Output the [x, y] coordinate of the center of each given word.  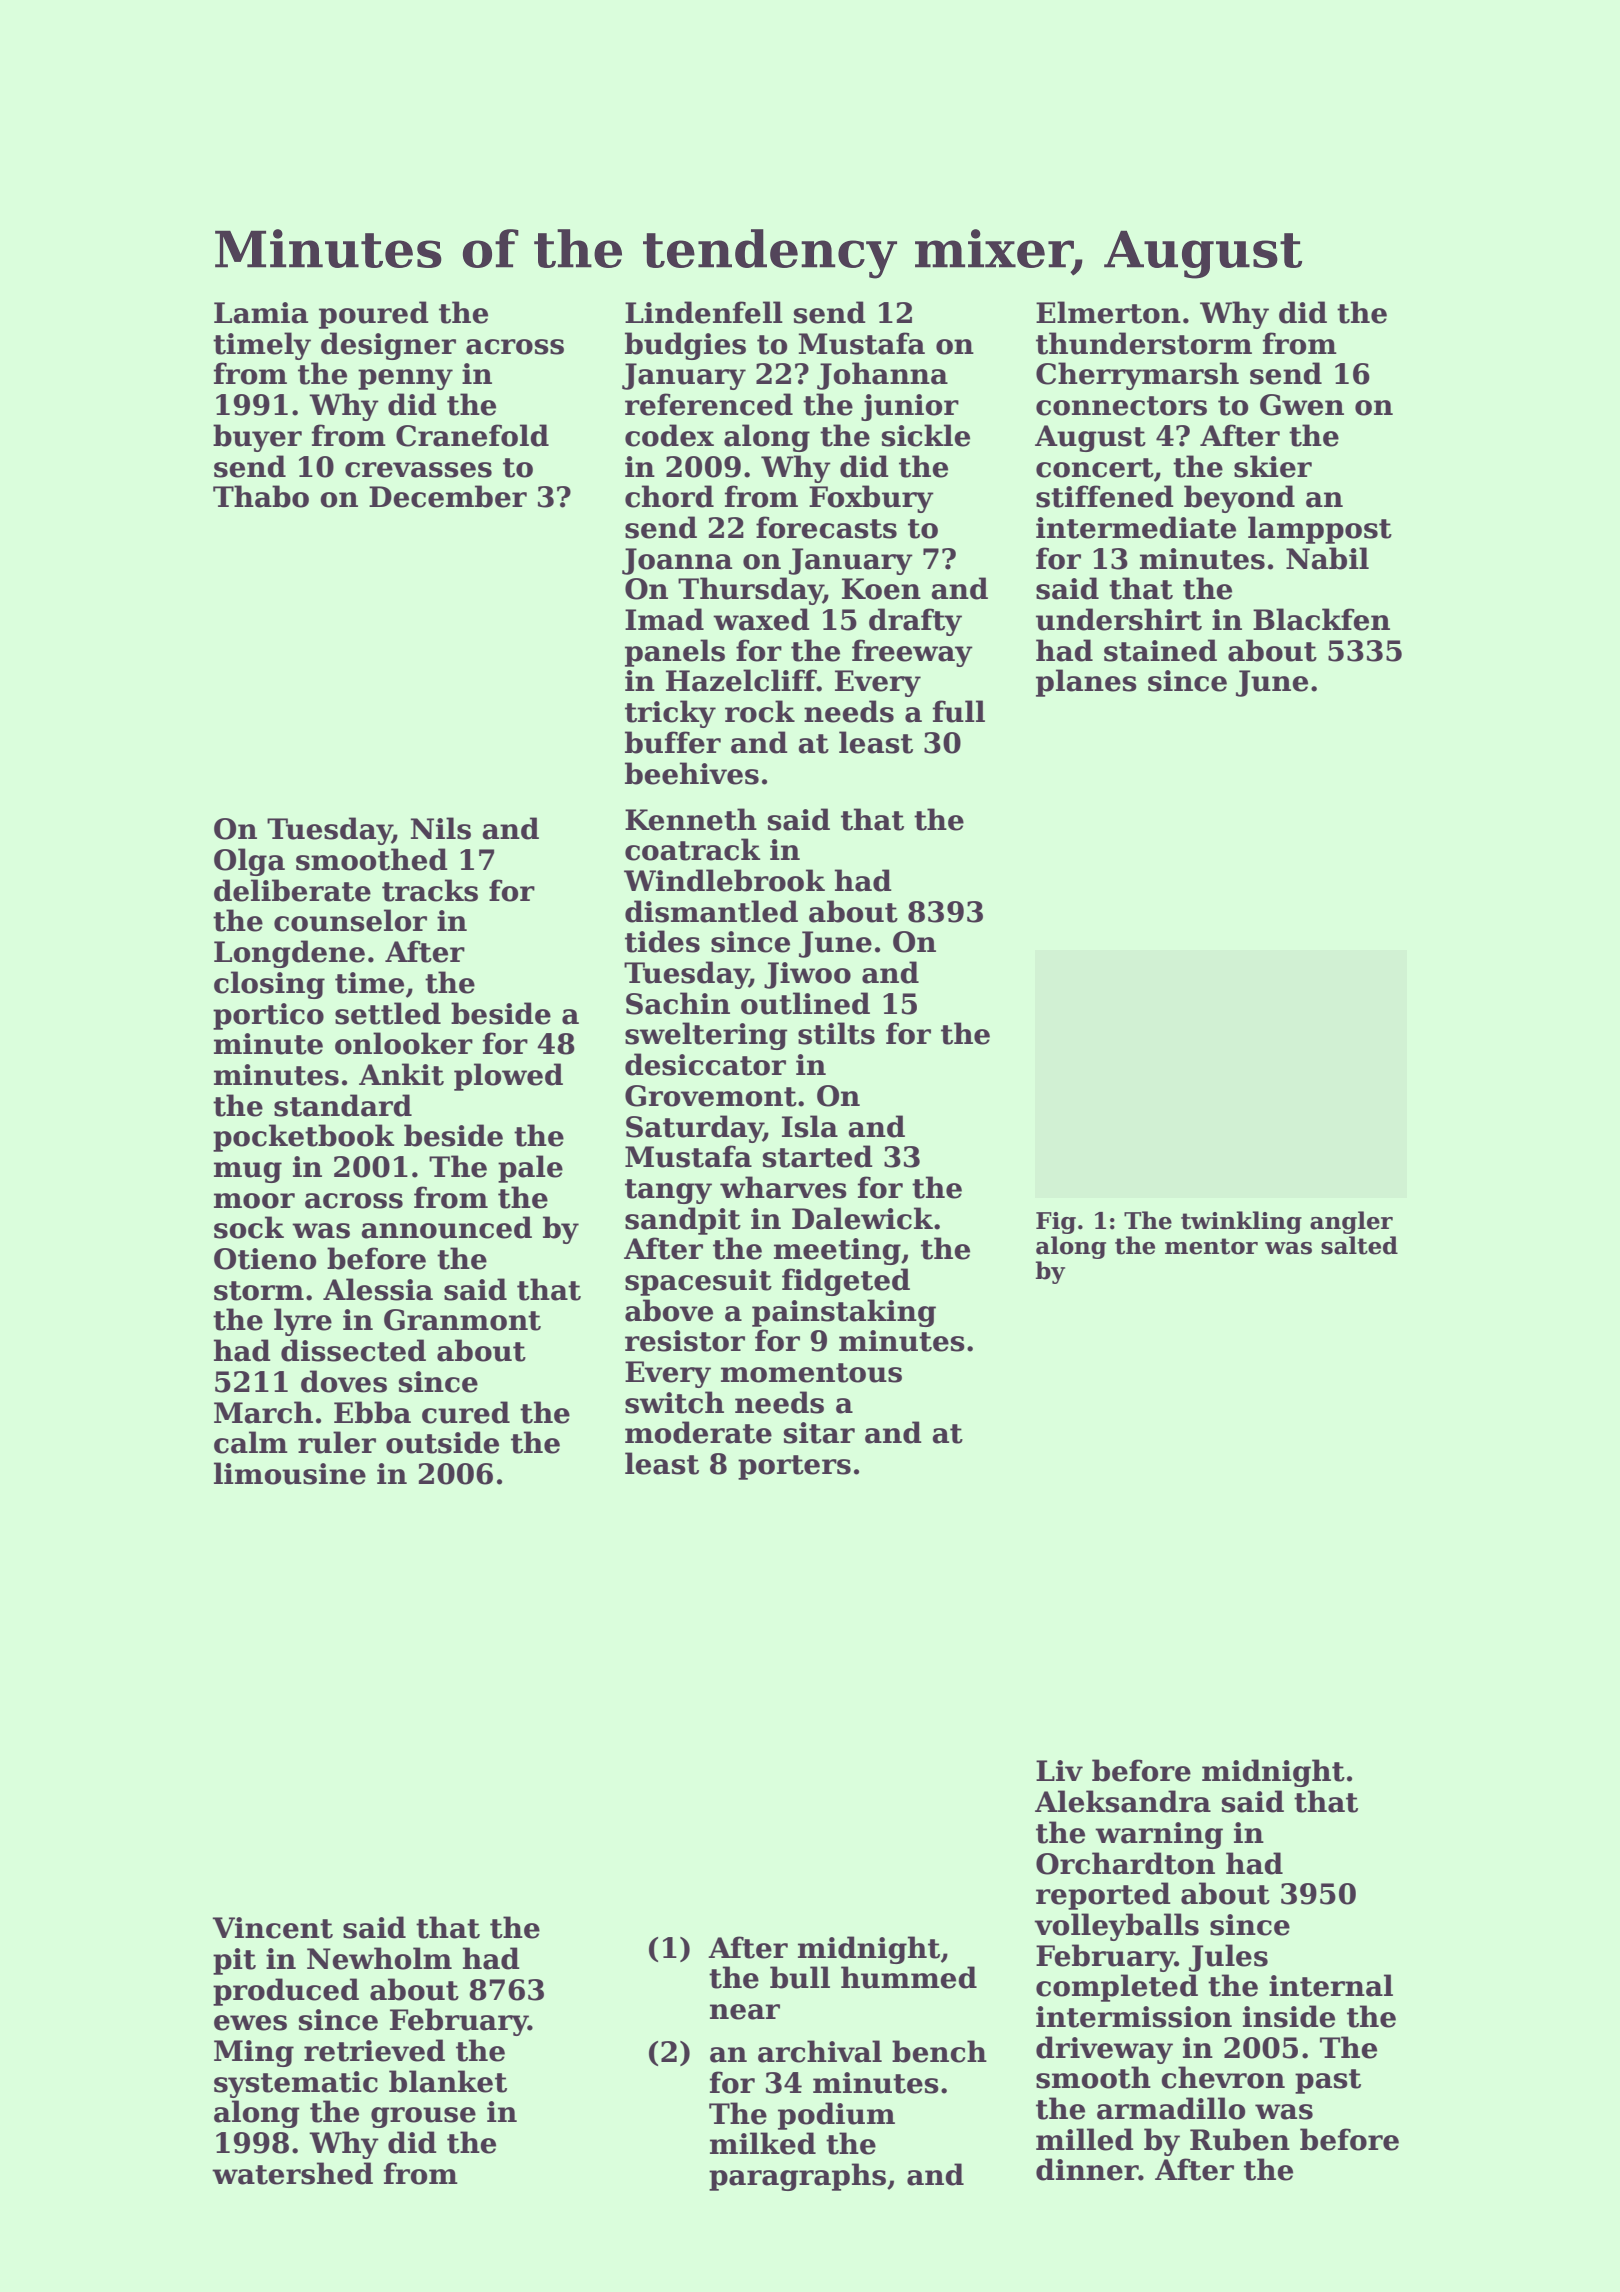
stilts [836, 1033]
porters [794, 1467]
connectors [1121, 406]
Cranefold [472, 435]
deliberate [292, 890]
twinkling [1241, 1222]
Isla [810, 1126]
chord [669, 496]
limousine [290, 1473]
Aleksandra [1123, 1801]
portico [268, 1016]
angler [1351, 1222]
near [745, 2012]
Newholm [379, 1958]
